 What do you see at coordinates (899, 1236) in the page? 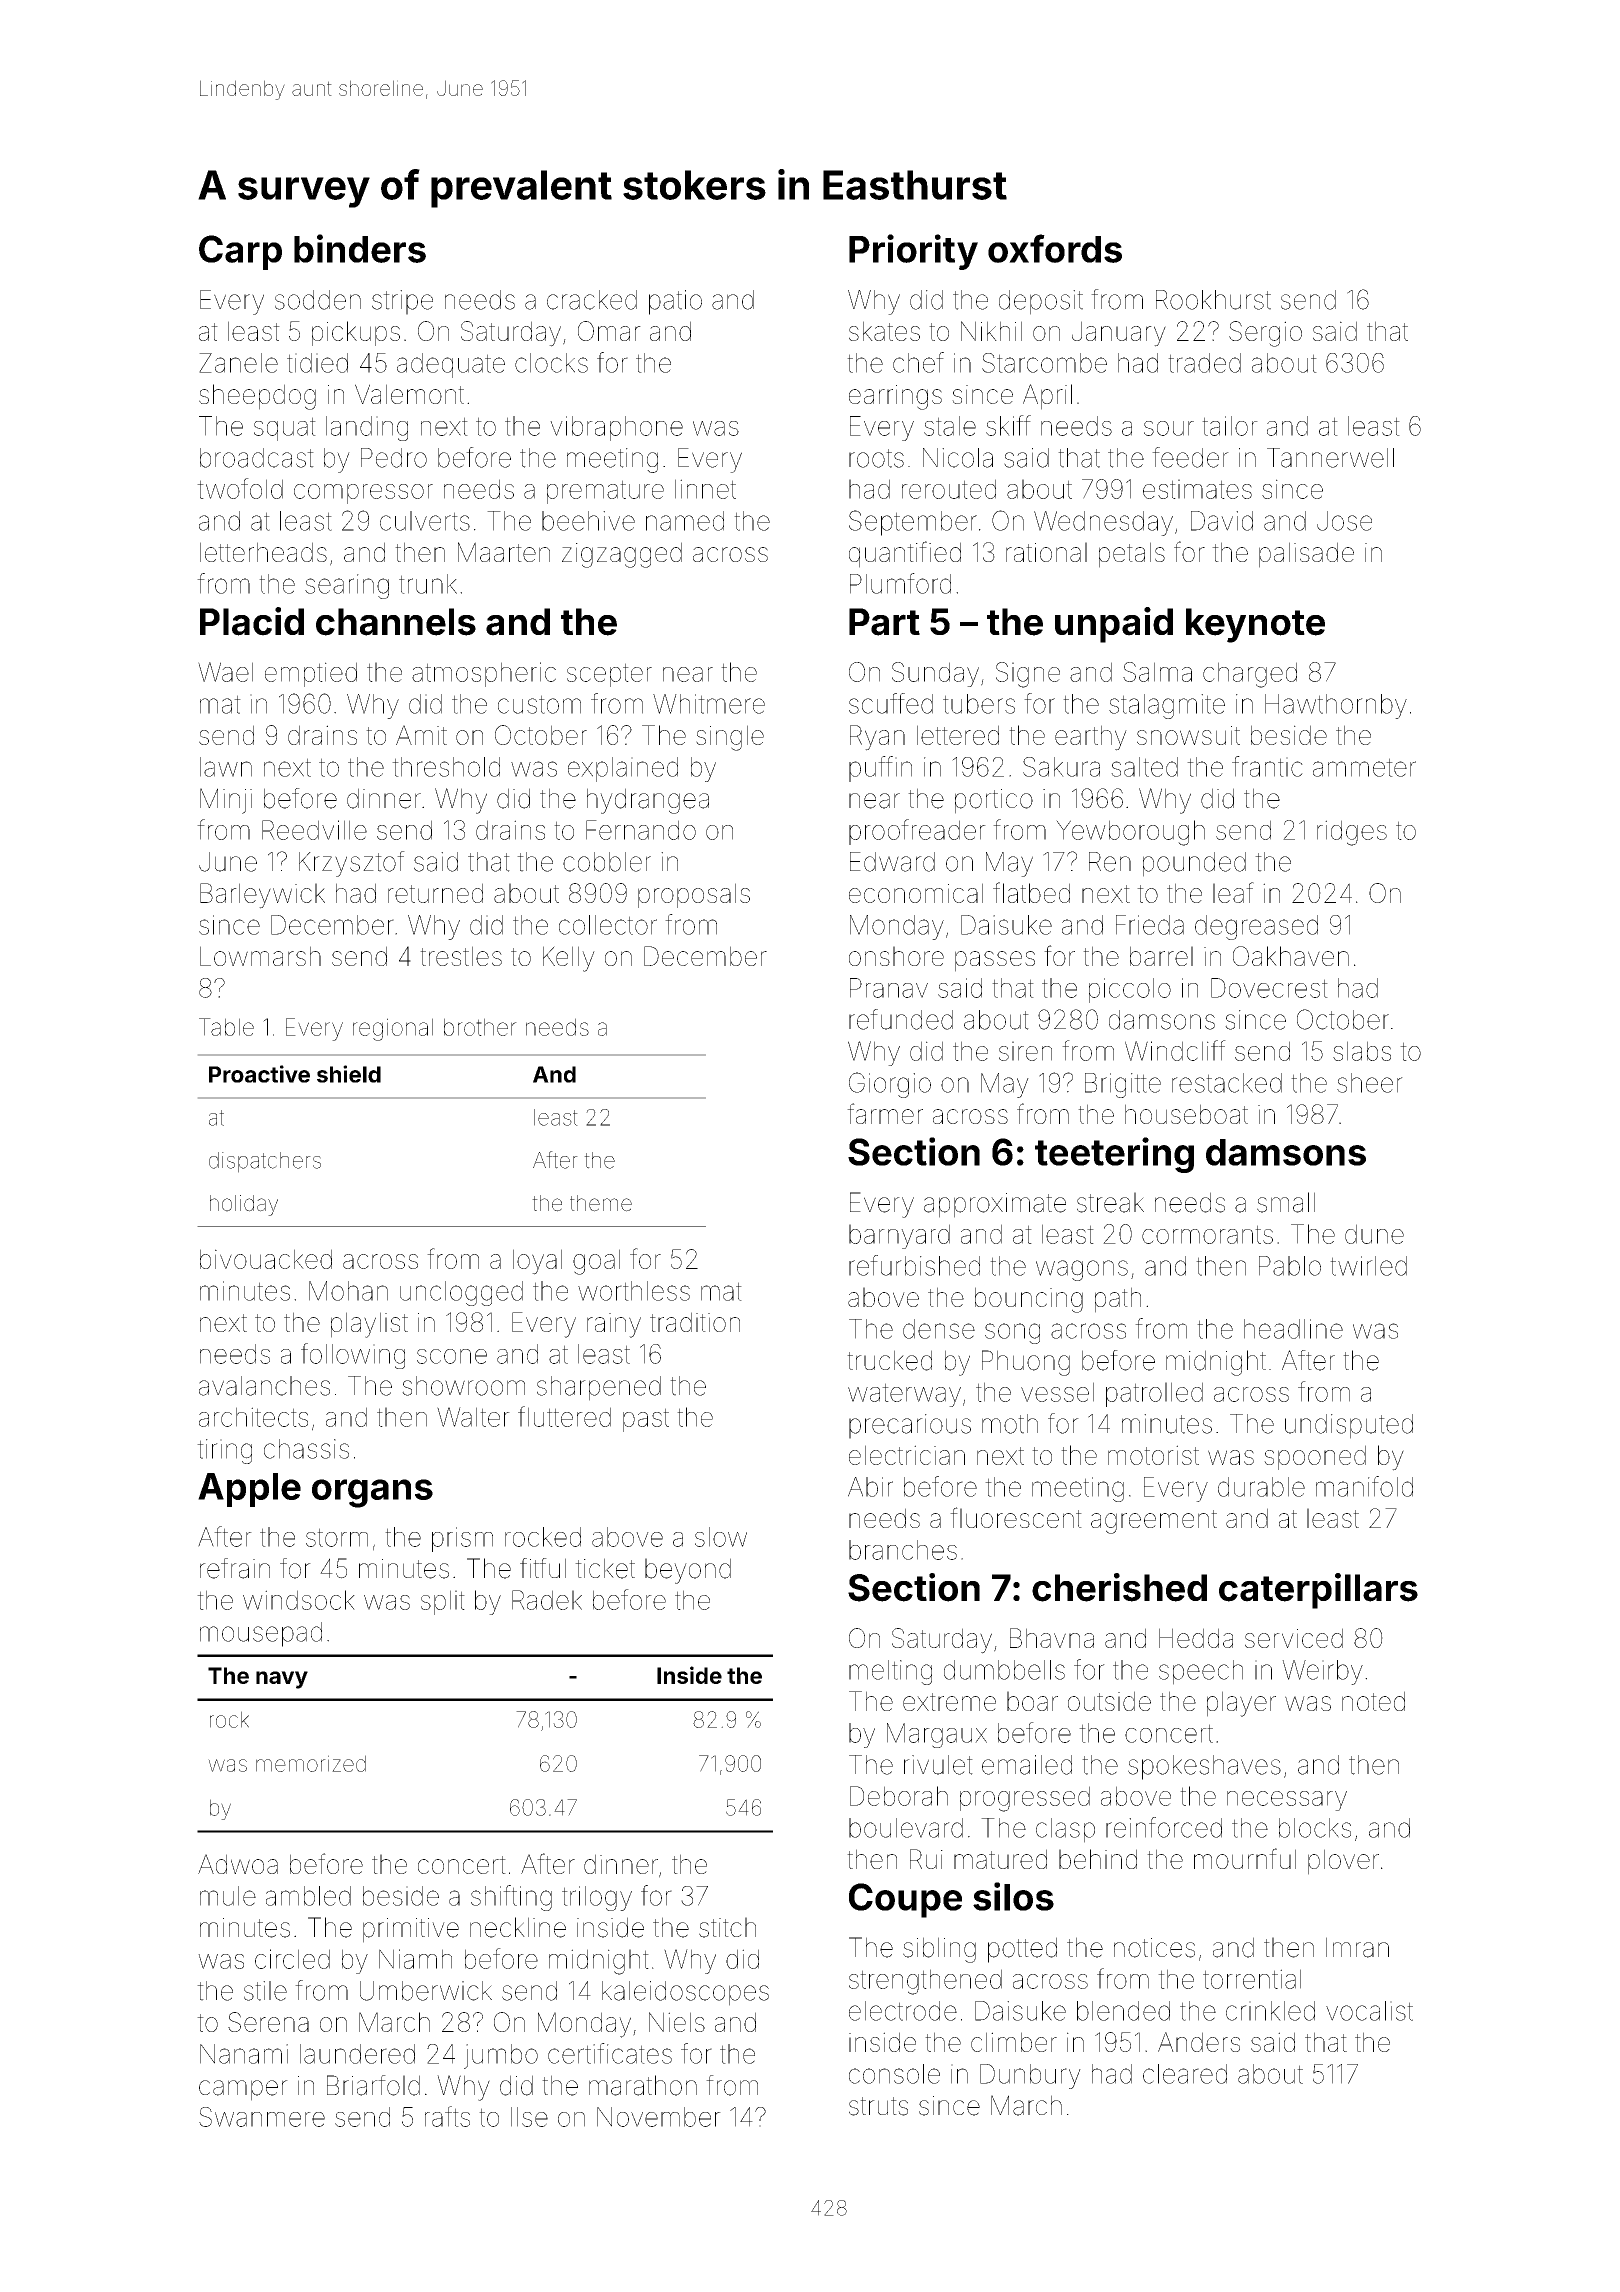
I see `barnyard` at bounding box center [899, 1236].
